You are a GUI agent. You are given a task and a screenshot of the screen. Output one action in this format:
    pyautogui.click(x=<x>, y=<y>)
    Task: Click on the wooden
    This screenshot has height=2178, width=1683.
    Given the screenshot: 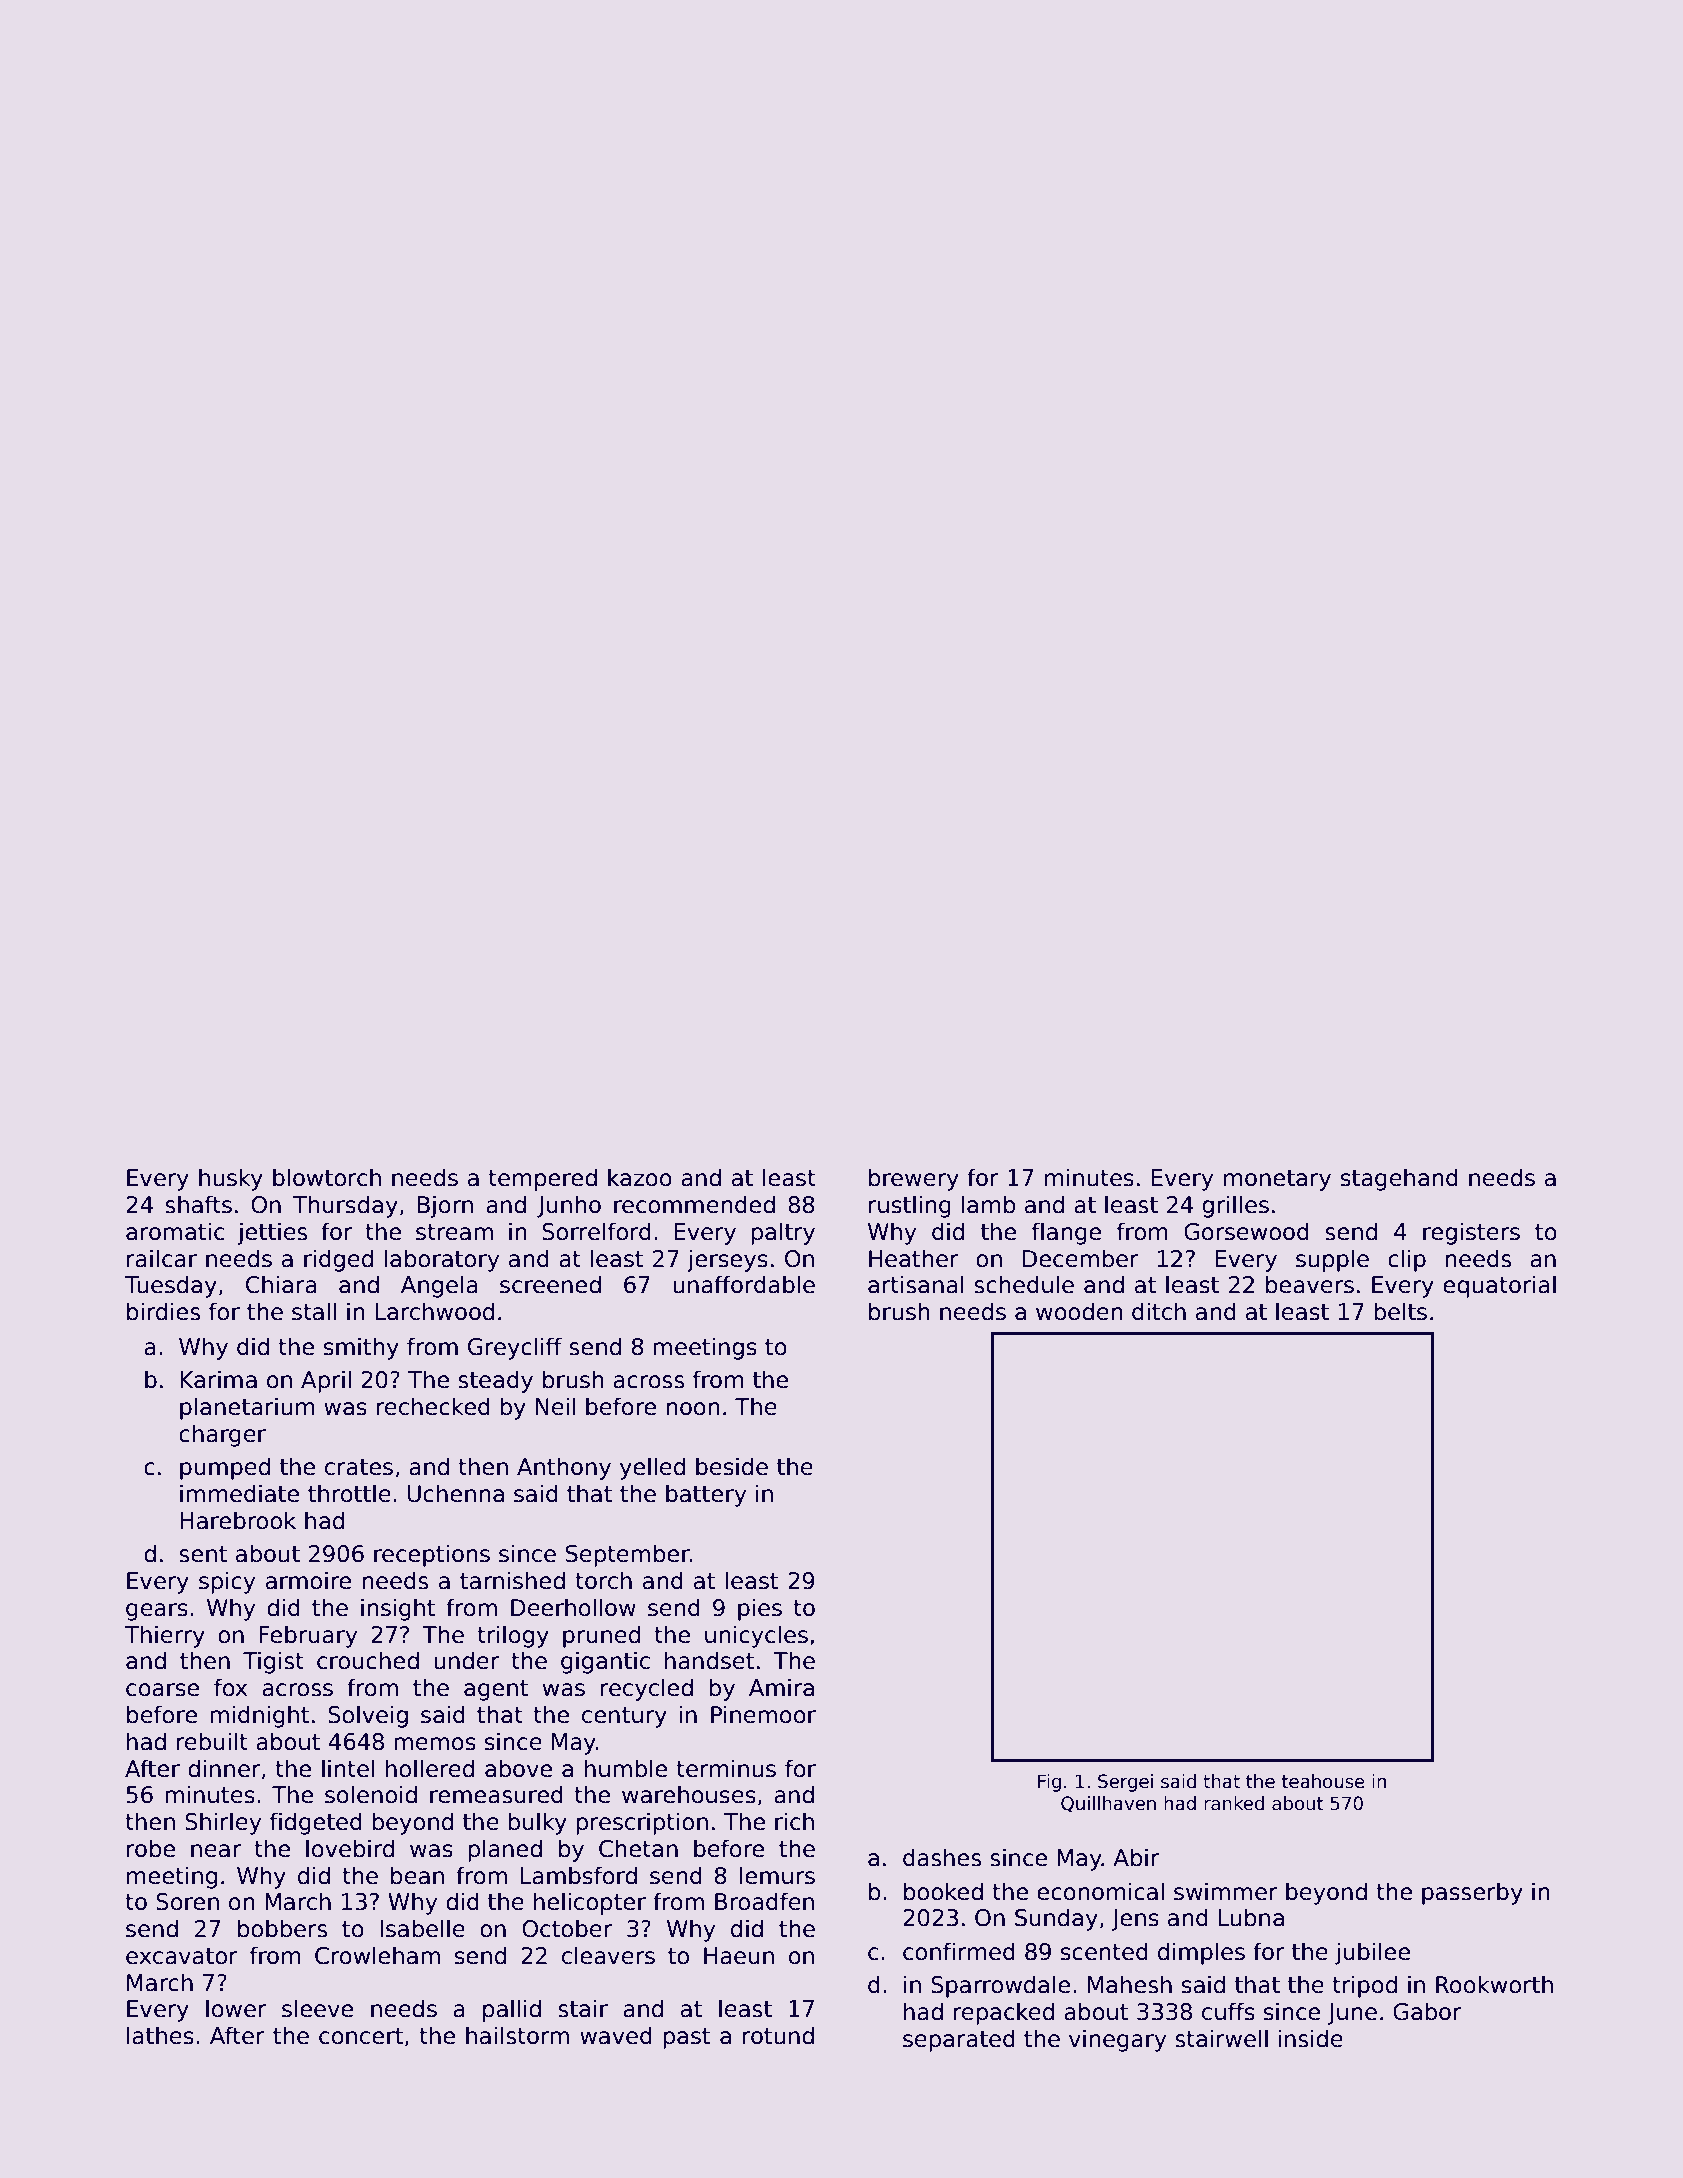 What is the action you would take?
    pyautogui.click(x=1079, y=1311)
